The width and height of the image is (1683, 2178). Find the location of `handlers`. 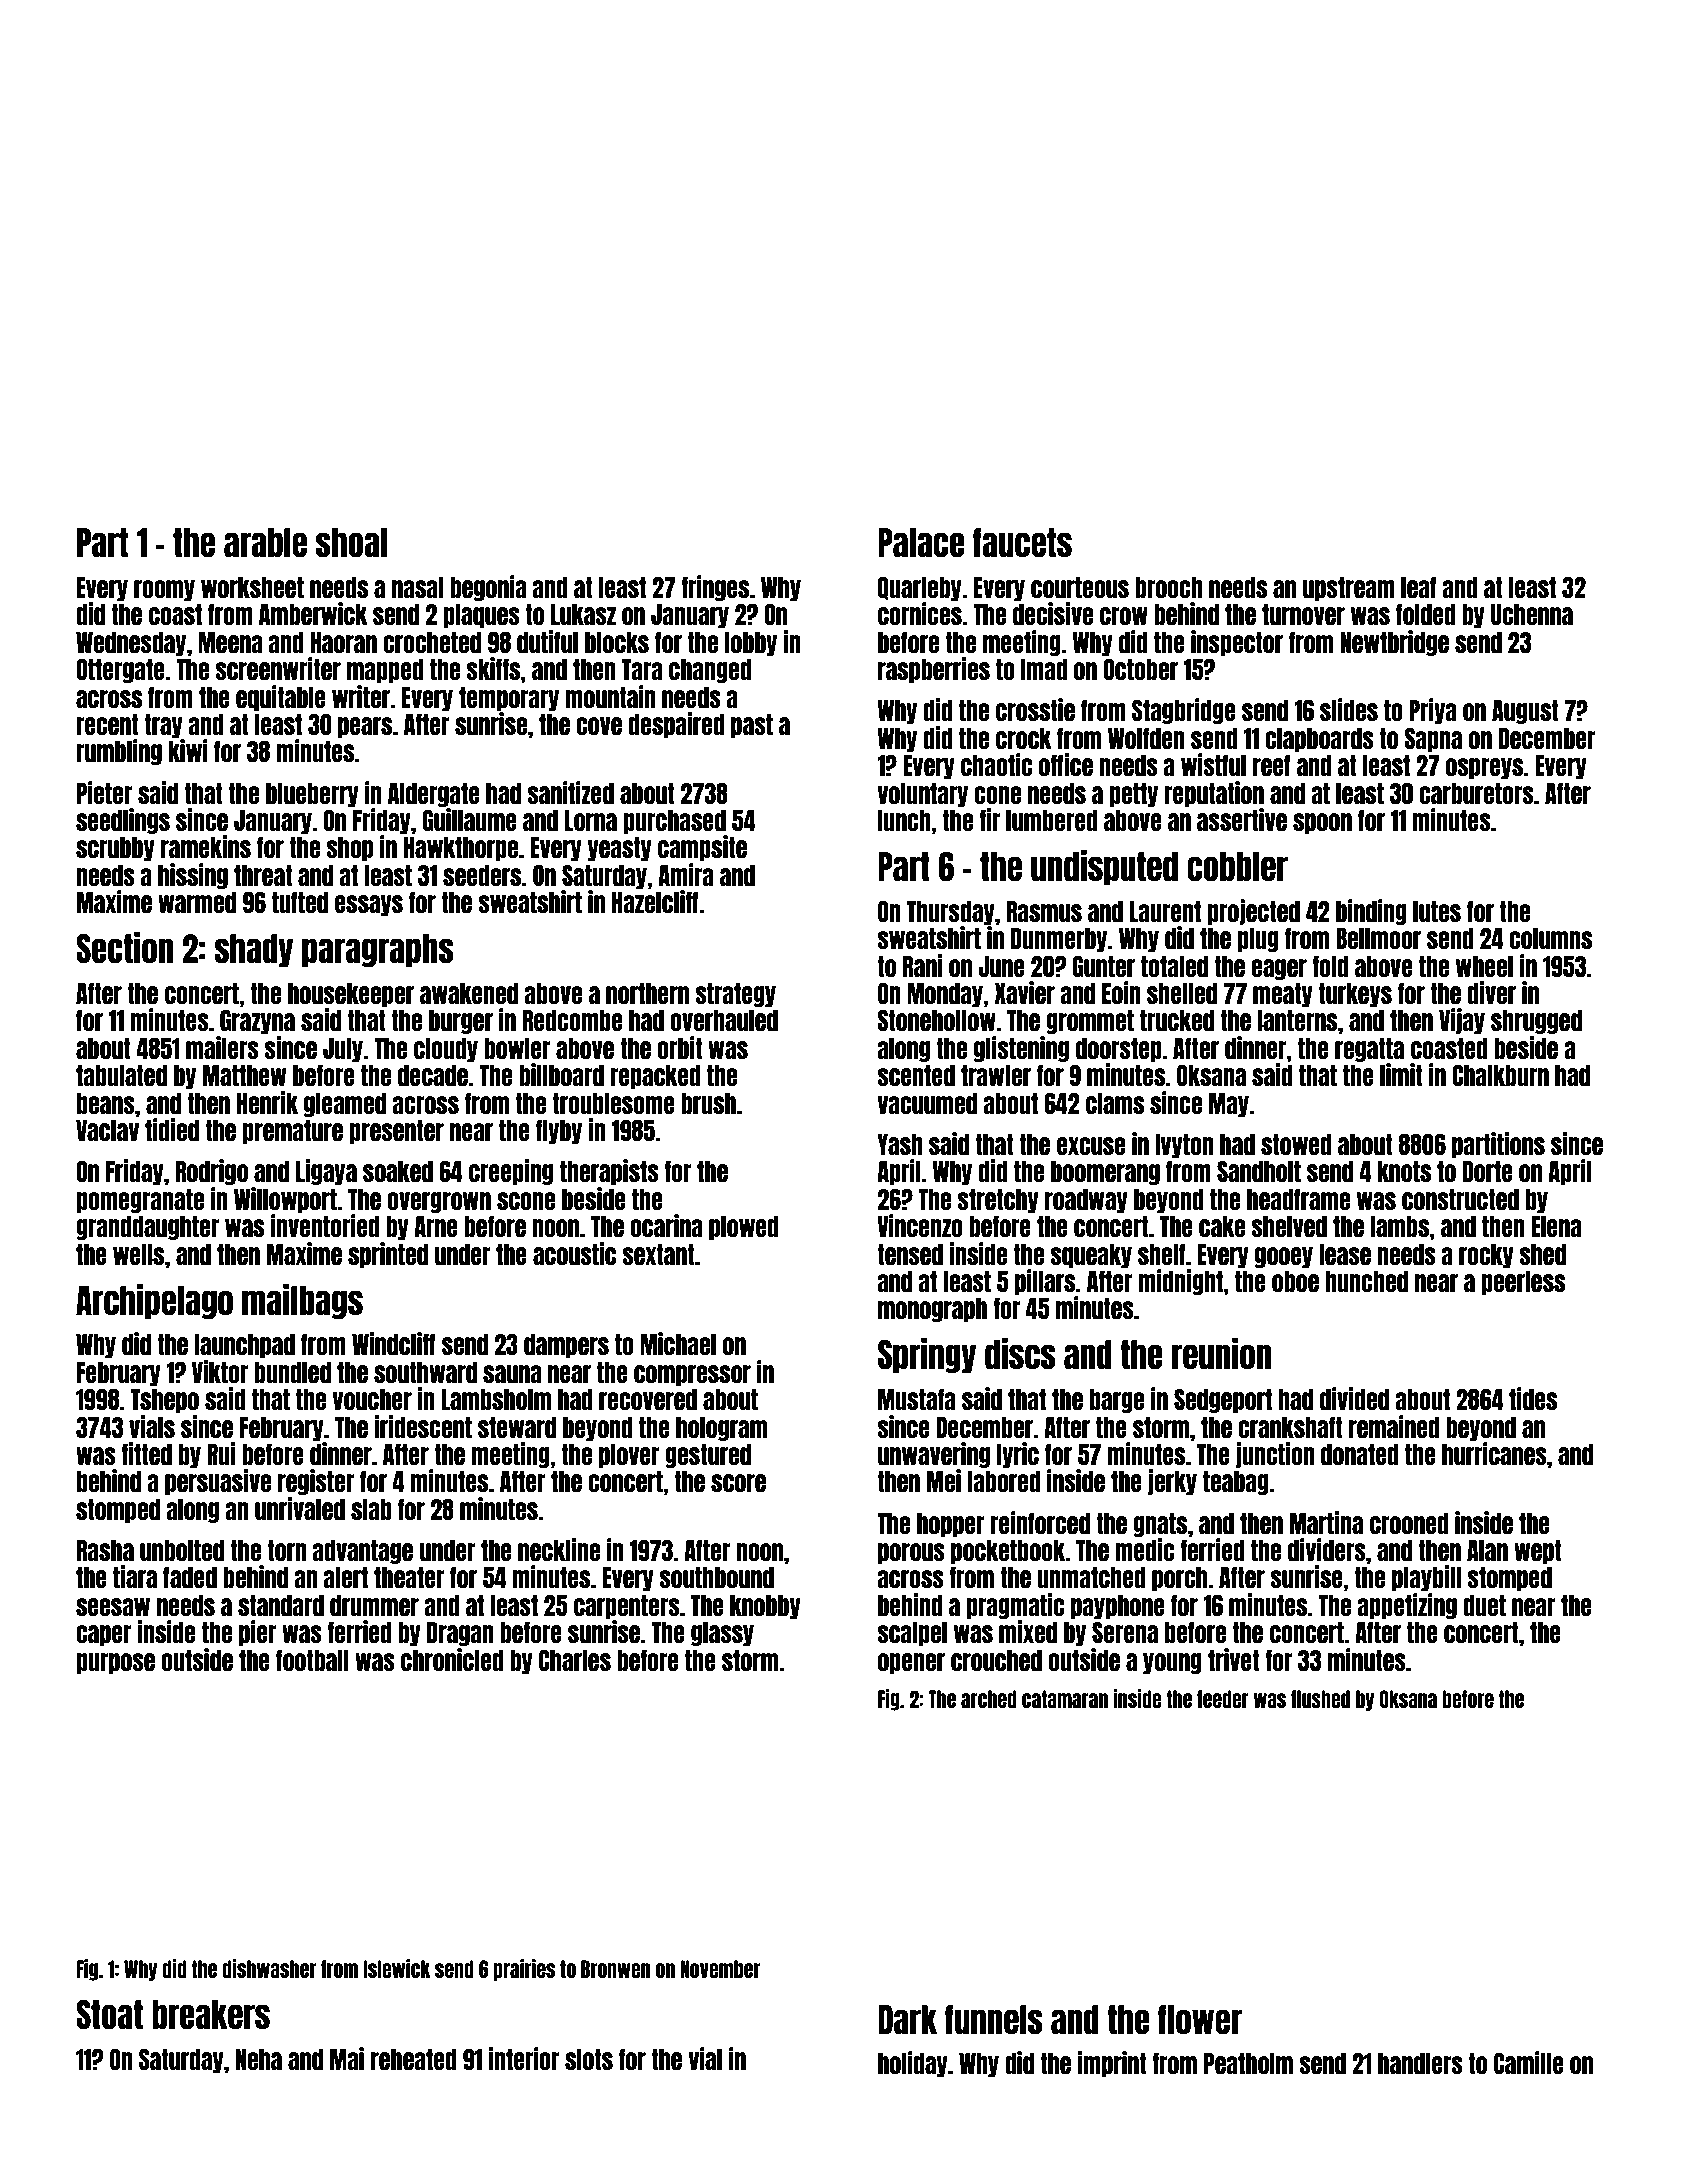

handlers is located at coordinates (1420, 2063).
